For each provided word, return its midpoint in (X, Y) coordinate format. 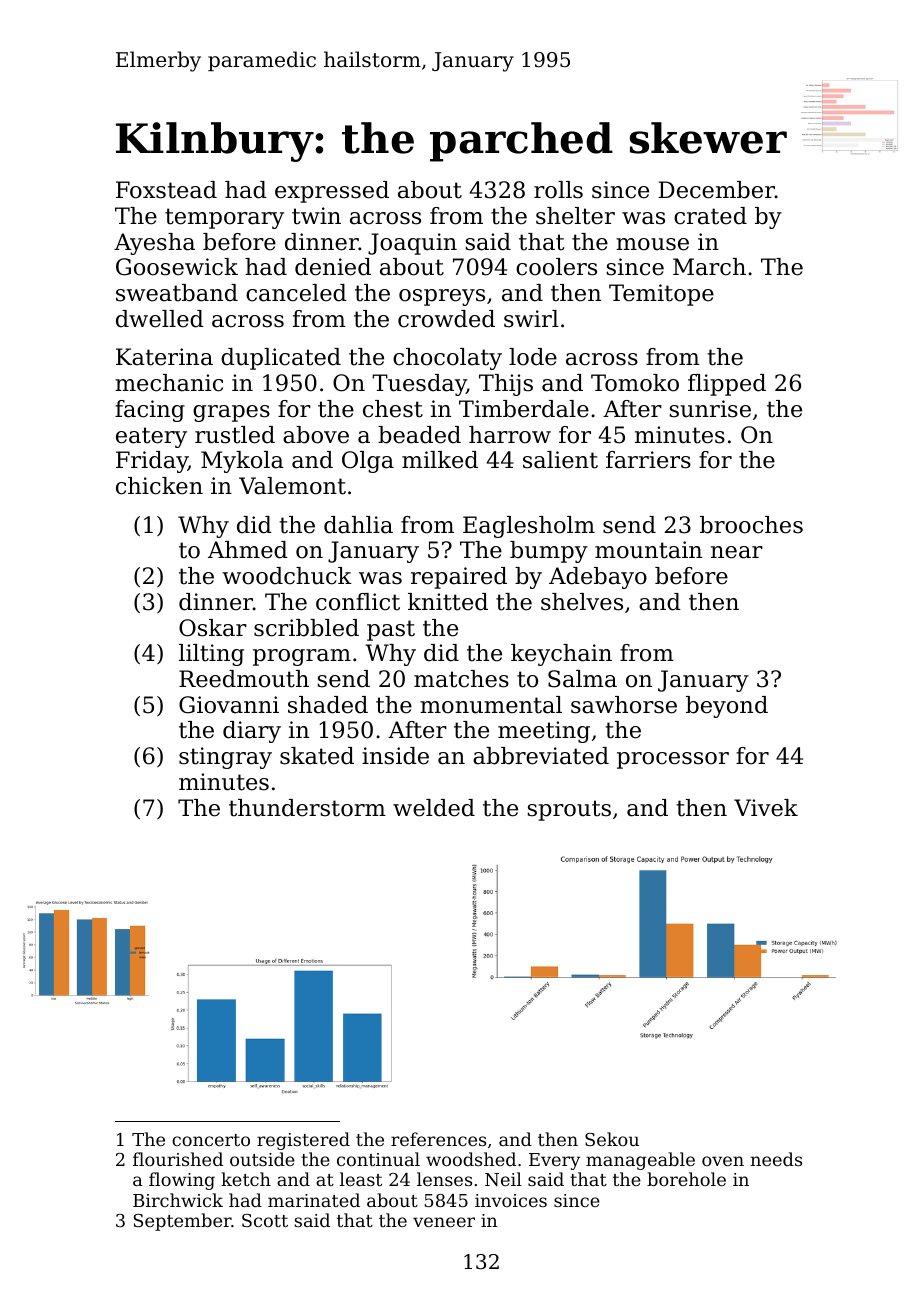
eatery (151, 437)
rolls (558, 190)
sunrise (710, 409)
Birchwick (178, 1200)
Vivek (766, 808)
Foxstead (166, 190)
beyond (727, 707)
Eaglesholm (529, 527)
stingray (225, 758)
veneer (444, 1222)
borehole (686, 1179)
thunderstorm (307, 808)
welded (434, 808)
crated (710, 216)
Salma (582, 679)
